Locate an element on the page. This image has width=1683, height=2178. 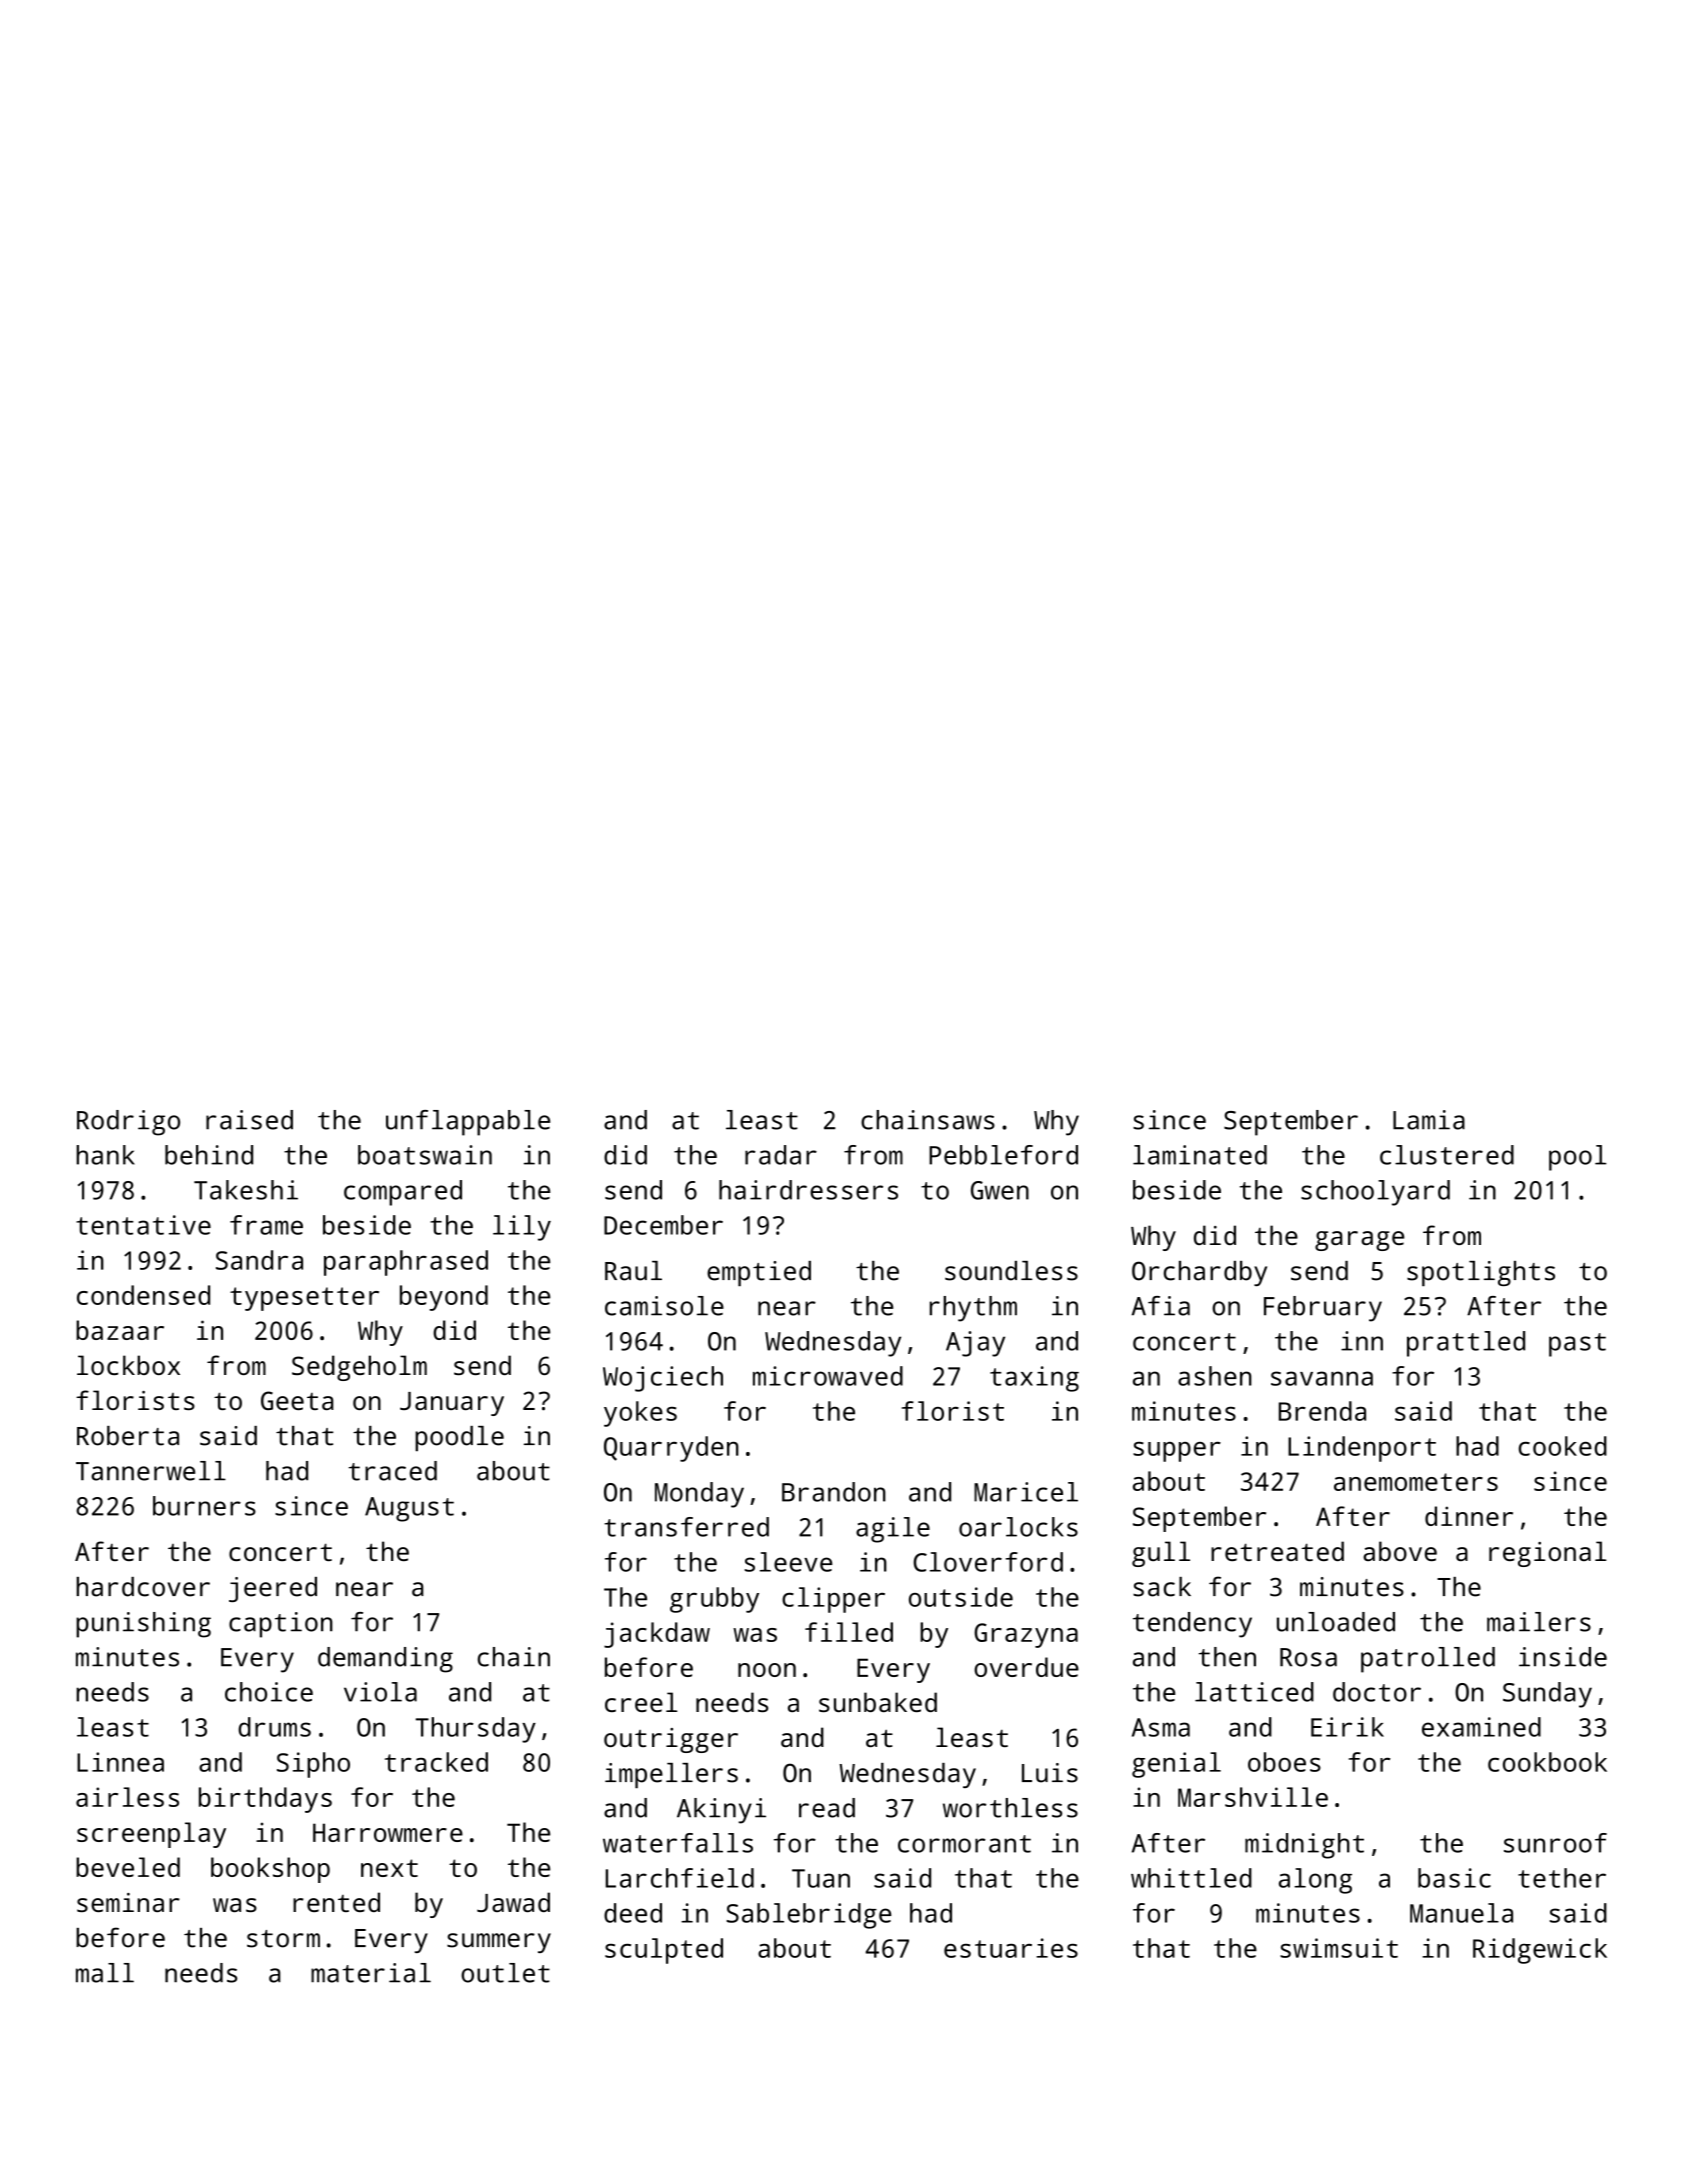
Ridgewick is located at coordinates (1540, 1951).
